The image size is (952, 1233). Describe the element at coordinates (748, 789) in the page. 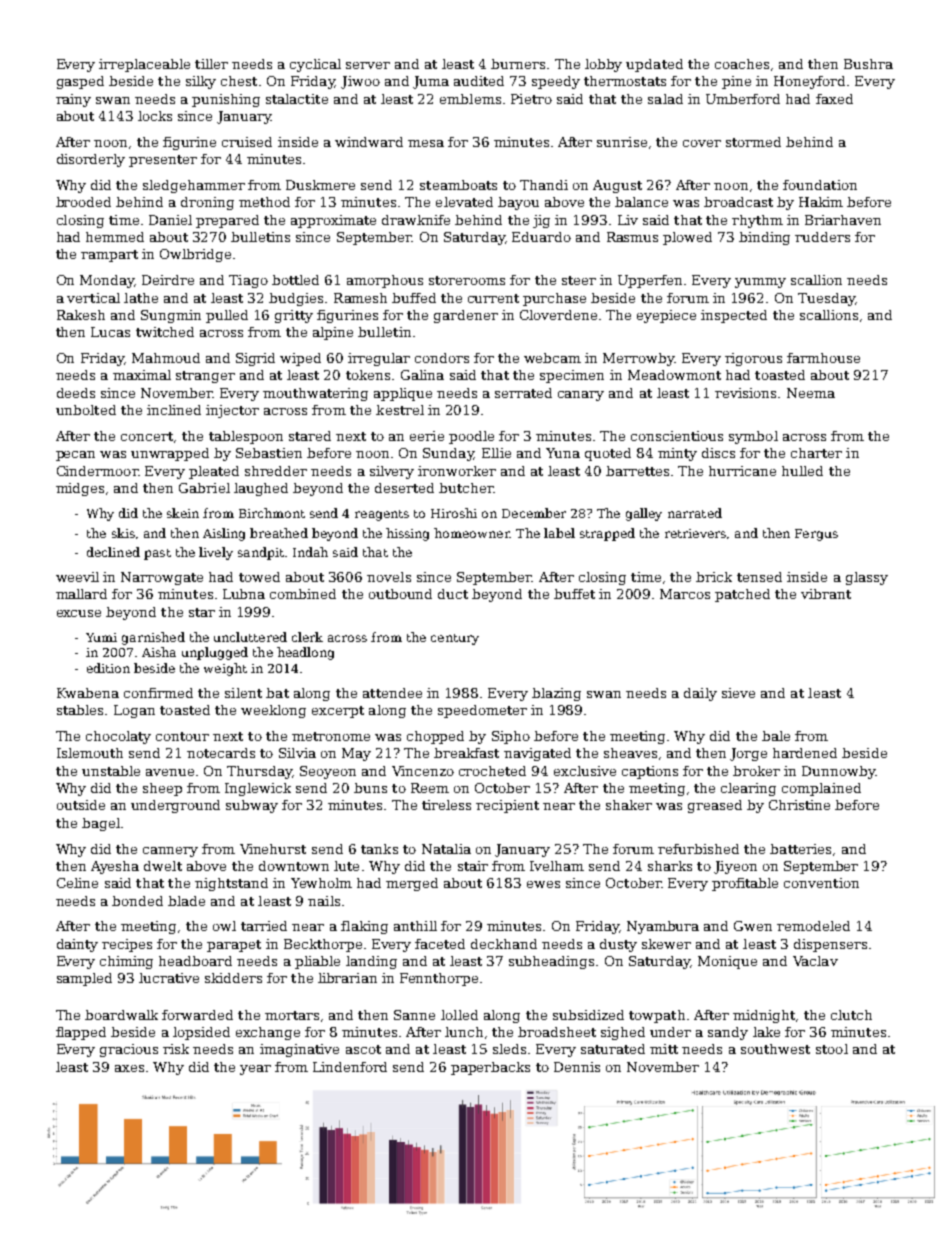

I see `clearing` at that location.
